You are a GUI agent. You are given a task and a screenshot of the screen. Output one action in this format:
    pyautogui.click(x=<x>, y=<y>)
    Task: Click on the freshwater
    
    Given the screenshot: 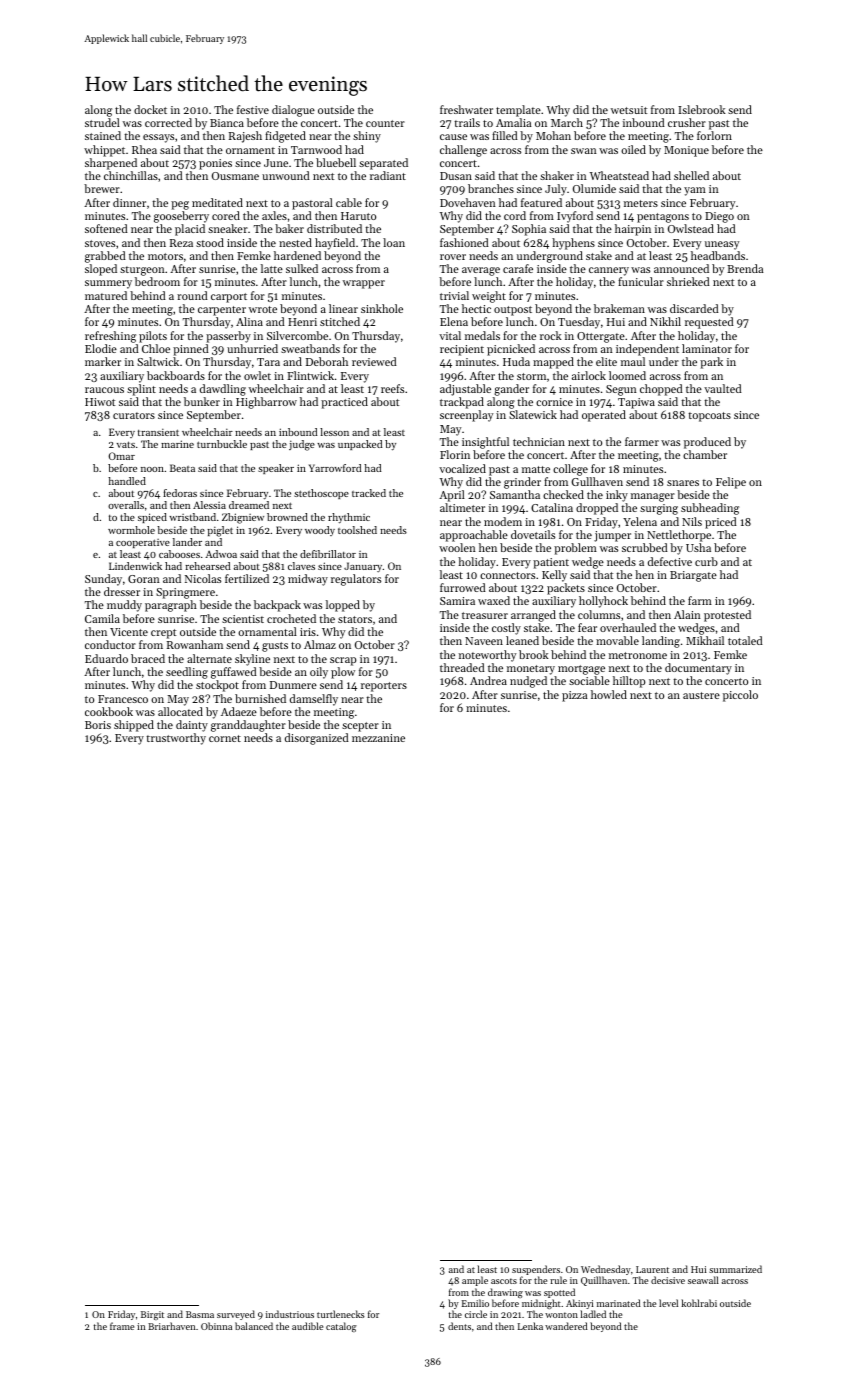 What is the action you would take?
    pyautogui.click(x=466, y=109)
